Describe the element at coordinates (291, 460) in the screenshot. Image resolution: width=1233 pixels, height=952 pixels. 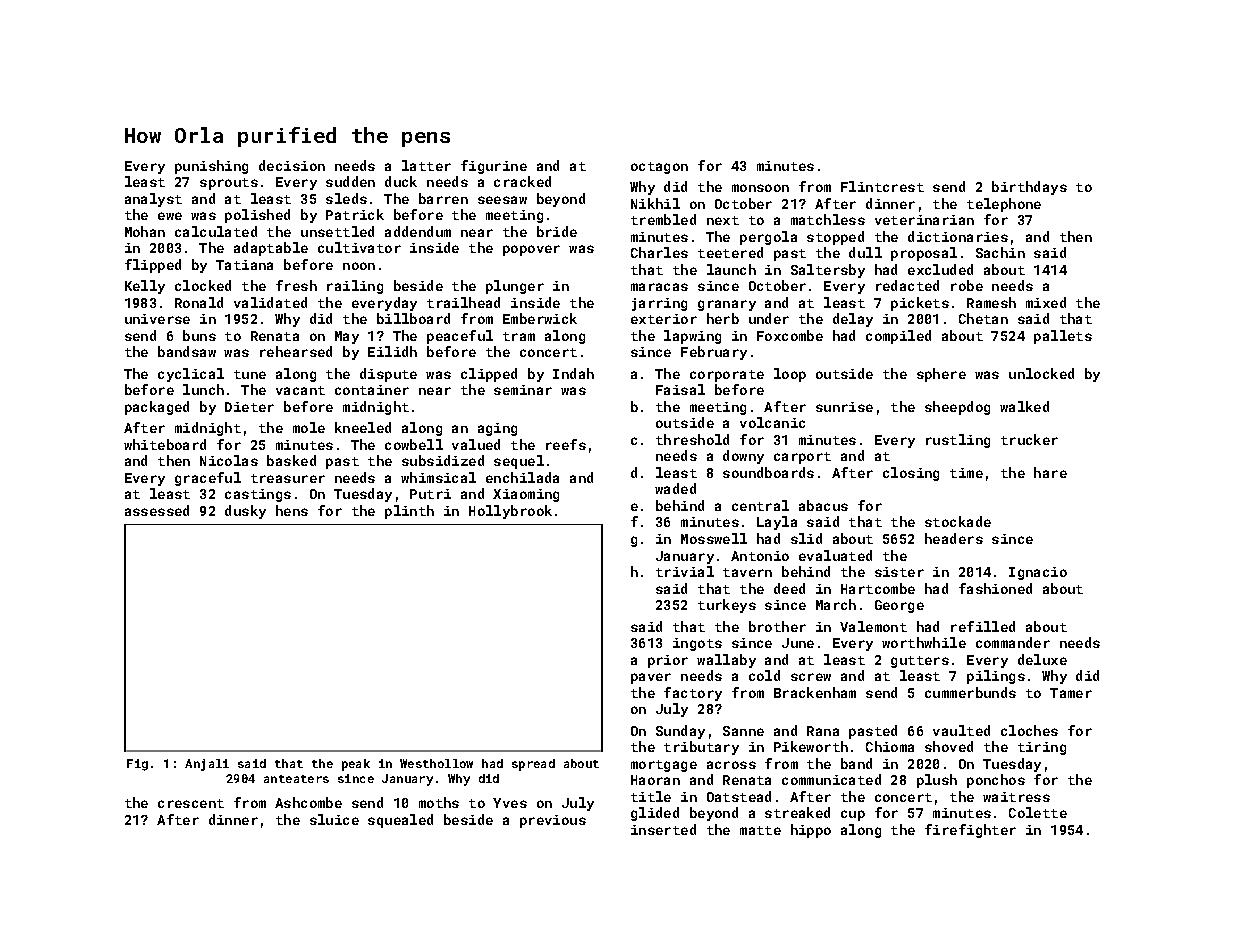
I see `basked` at that location.
